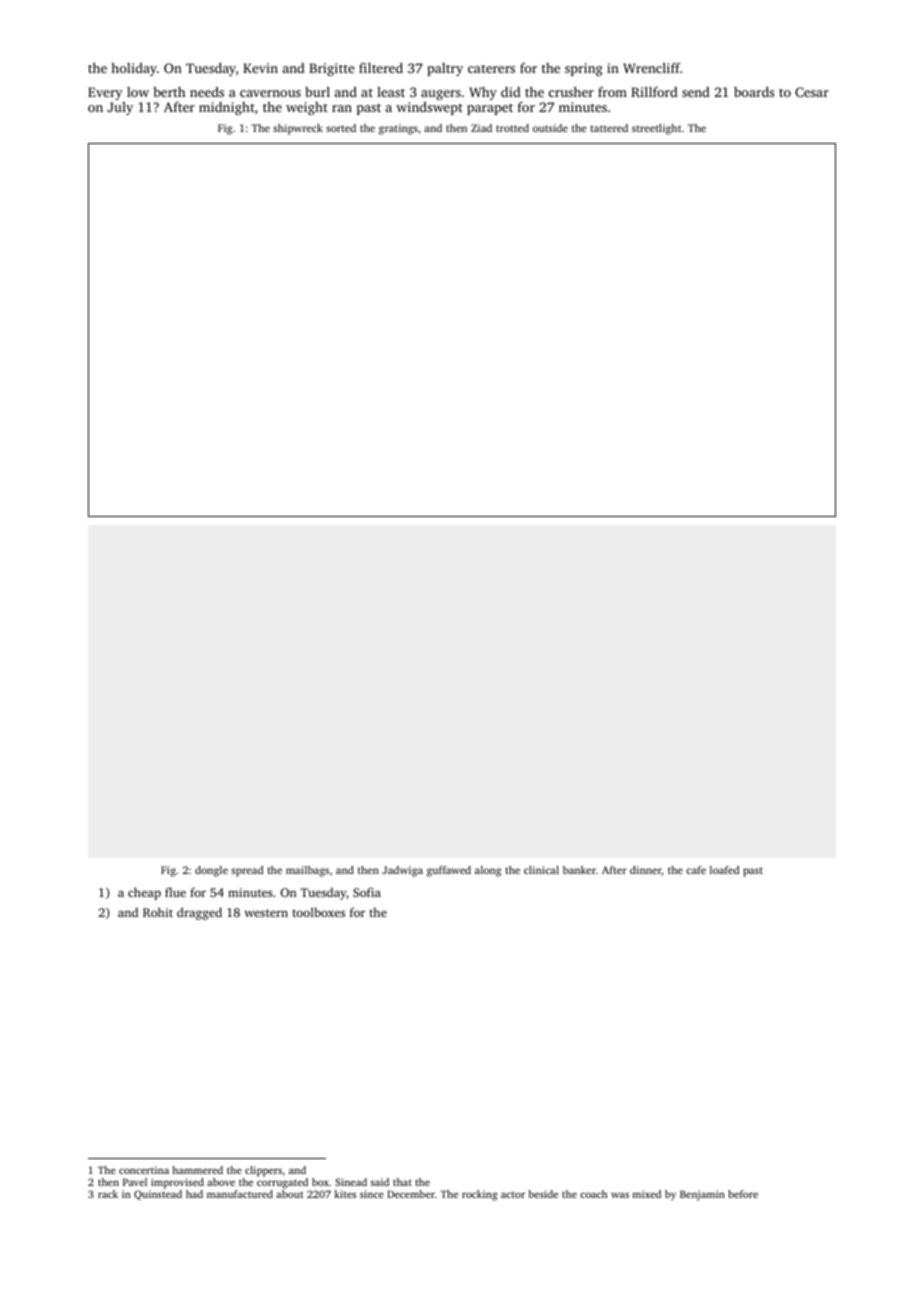  Describe the element at coordinates (144, 893) in the screenshot. I see `cheap` at that location.
